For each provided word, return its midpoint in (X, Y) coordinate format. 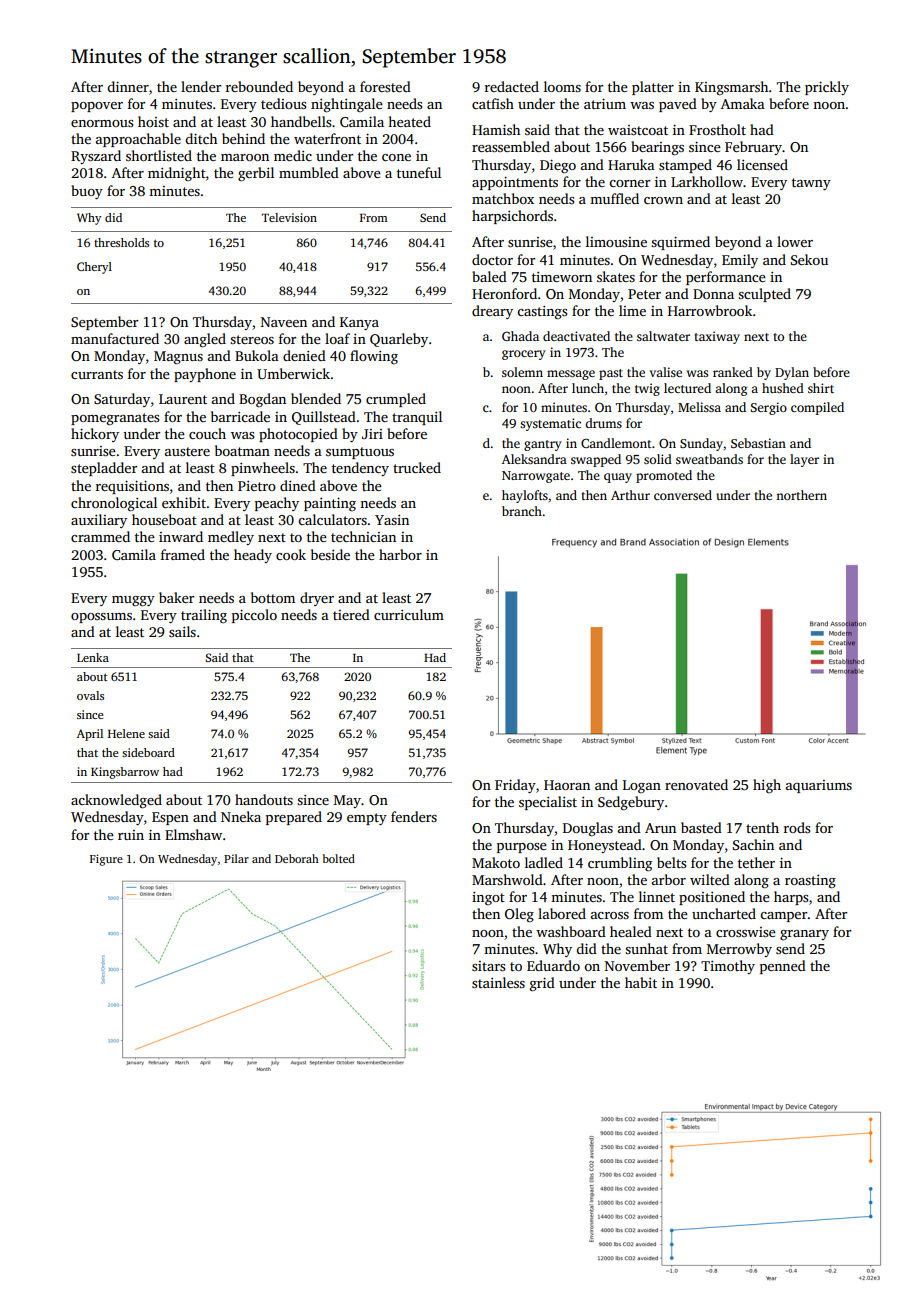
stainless (498, 982)
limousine (616, 241)
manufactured (115, 338)
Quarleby (399, 340)
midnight (177, 174)
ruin (131, 835)
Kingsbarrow (125, 773)
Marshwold (507, 879)
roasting (810, 882)
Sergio (769, 408)
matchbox (503, 198)
